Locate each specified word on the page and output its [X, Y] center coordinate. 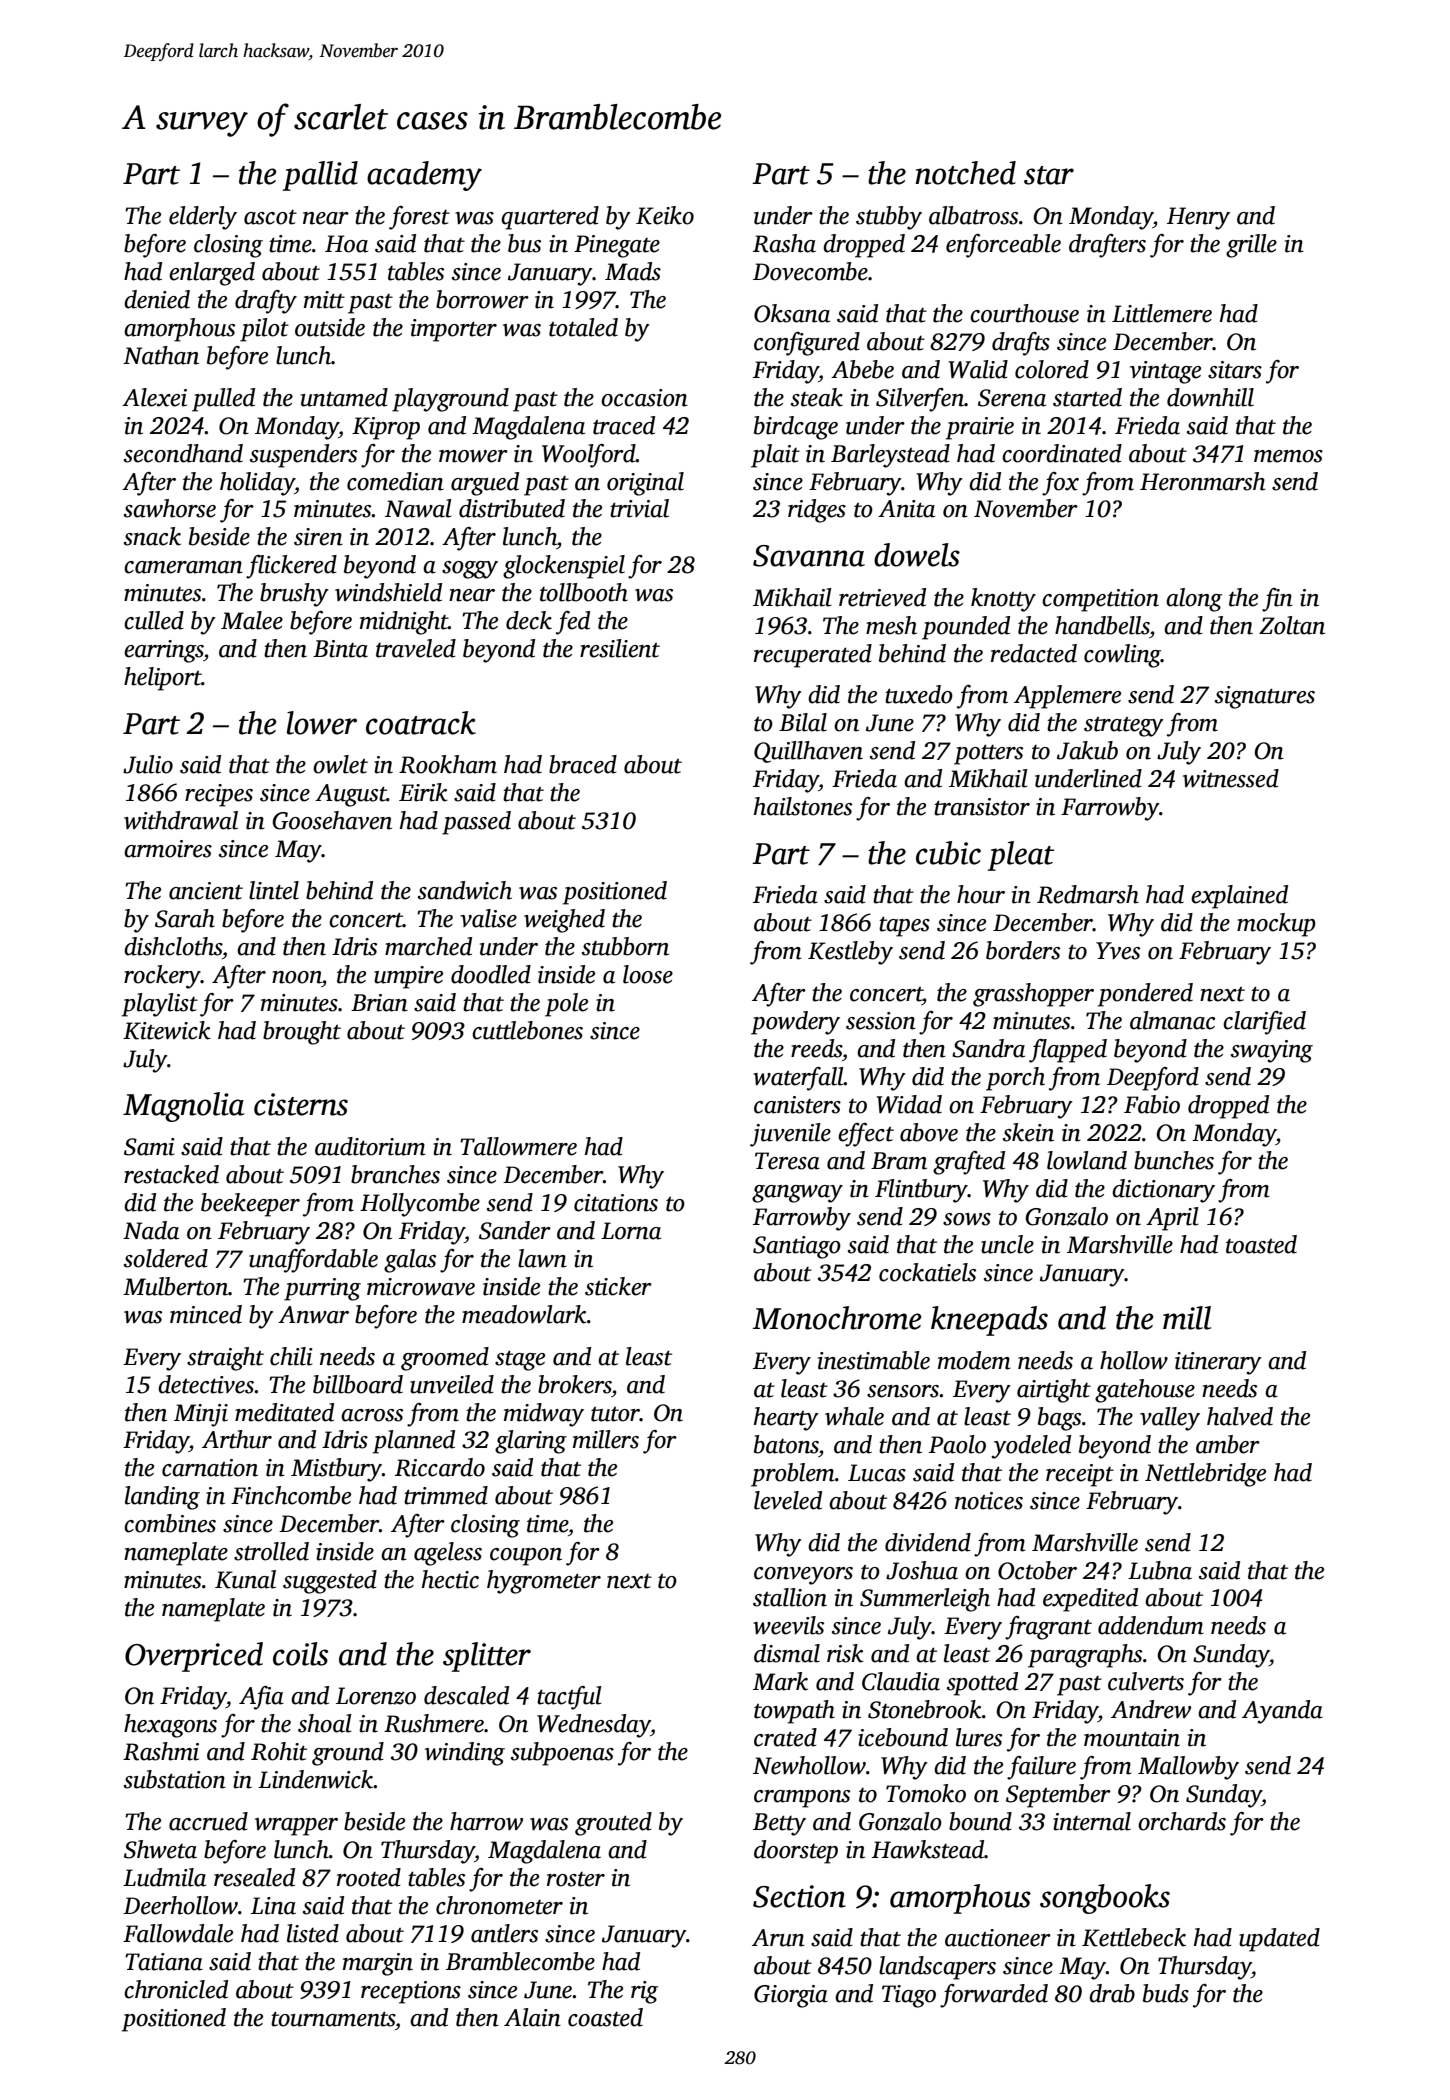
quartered [550, 218]
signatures [1265, 697]
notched [965, 173]
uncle [1007, 1244]
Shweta [160, 1849]
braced [583, 764]
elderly [203, 218]
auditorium [370, 1146]
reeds [816, 1048]
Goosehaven [332, 820]
